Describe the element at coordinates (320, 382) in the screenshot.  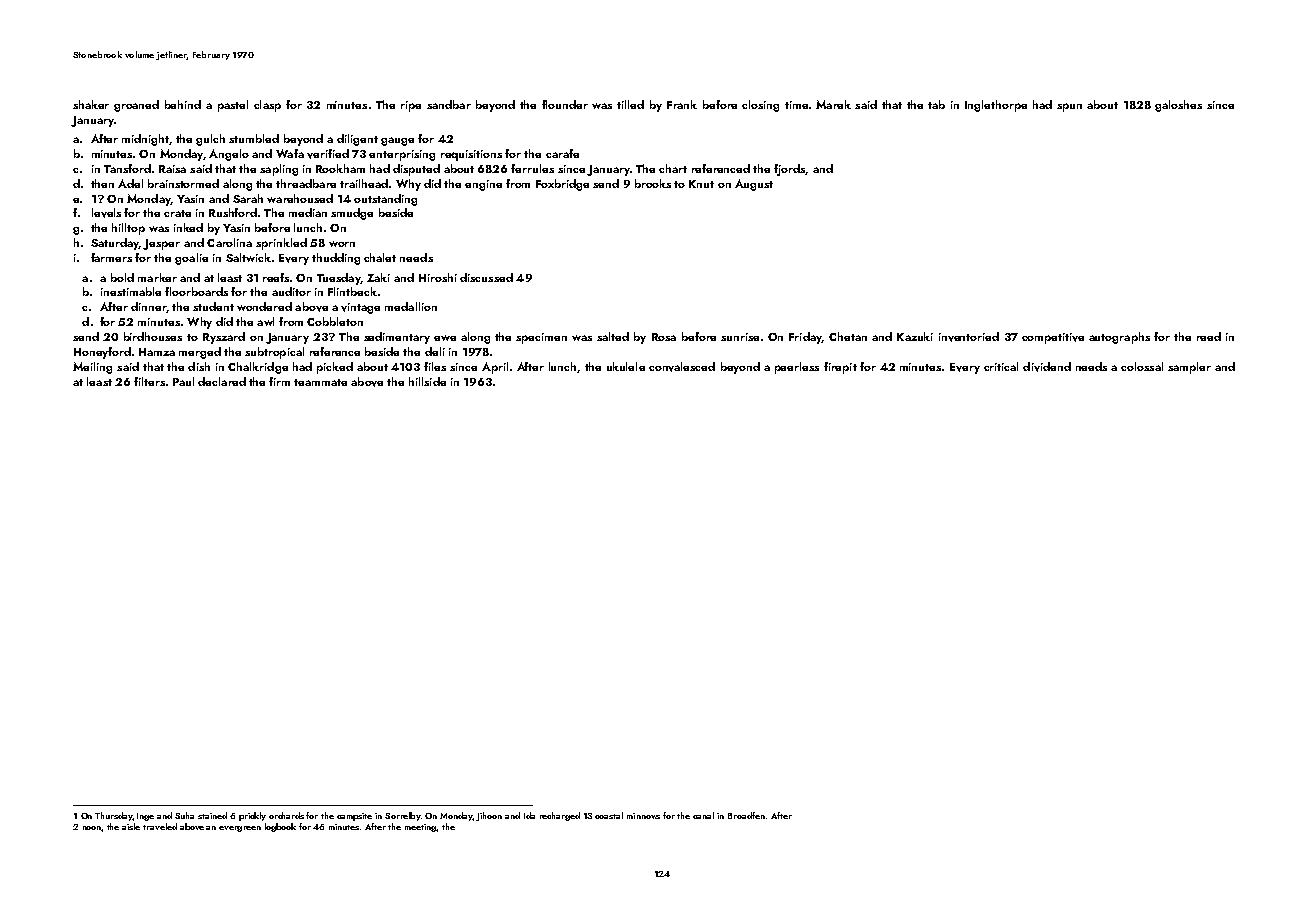
I see `teammate` at that location.
